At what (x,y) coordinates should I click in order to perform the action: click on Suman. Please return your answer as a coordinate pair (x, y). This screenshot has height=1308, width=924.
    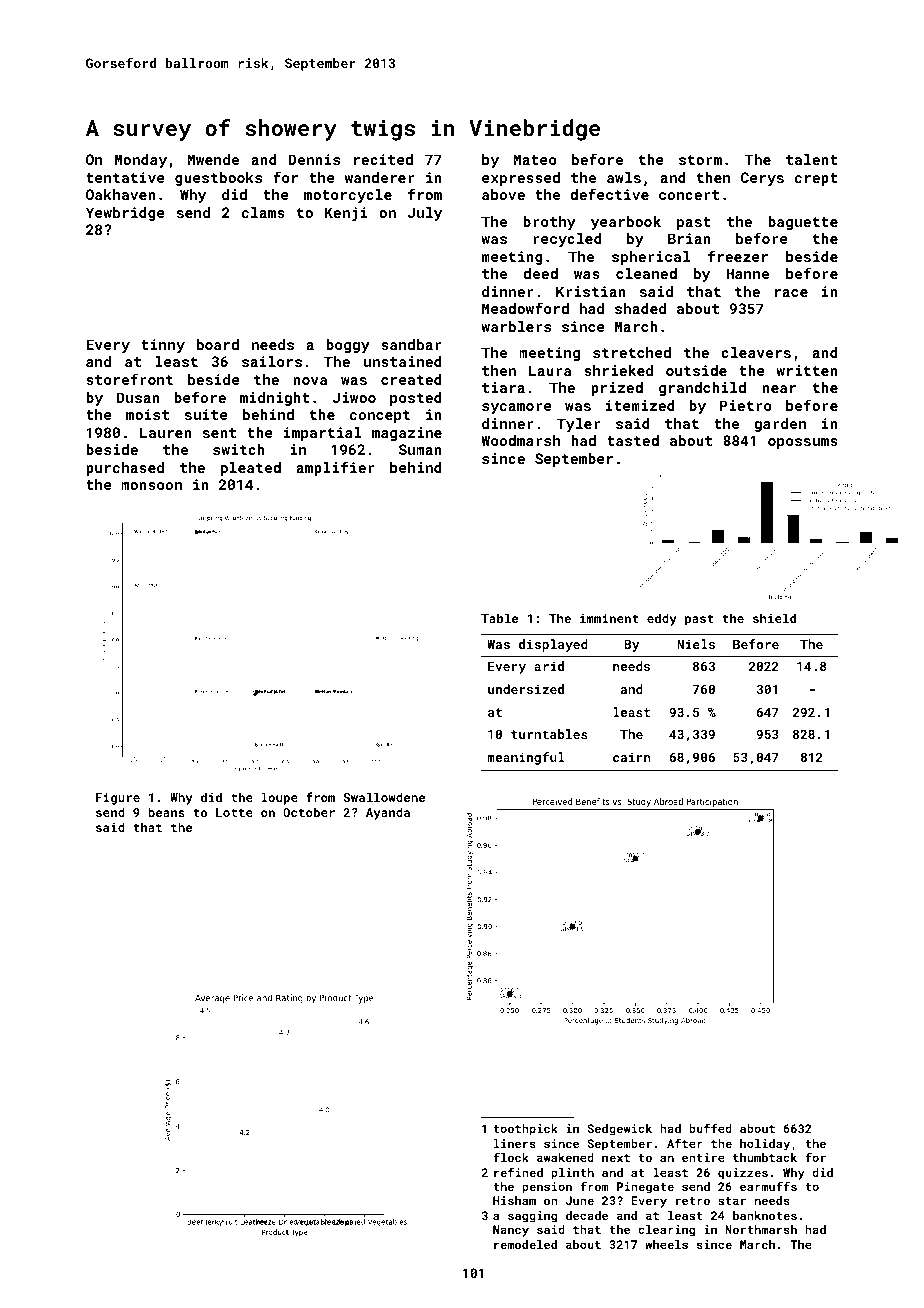
    Looking at the image, I should click on (420, 449).
